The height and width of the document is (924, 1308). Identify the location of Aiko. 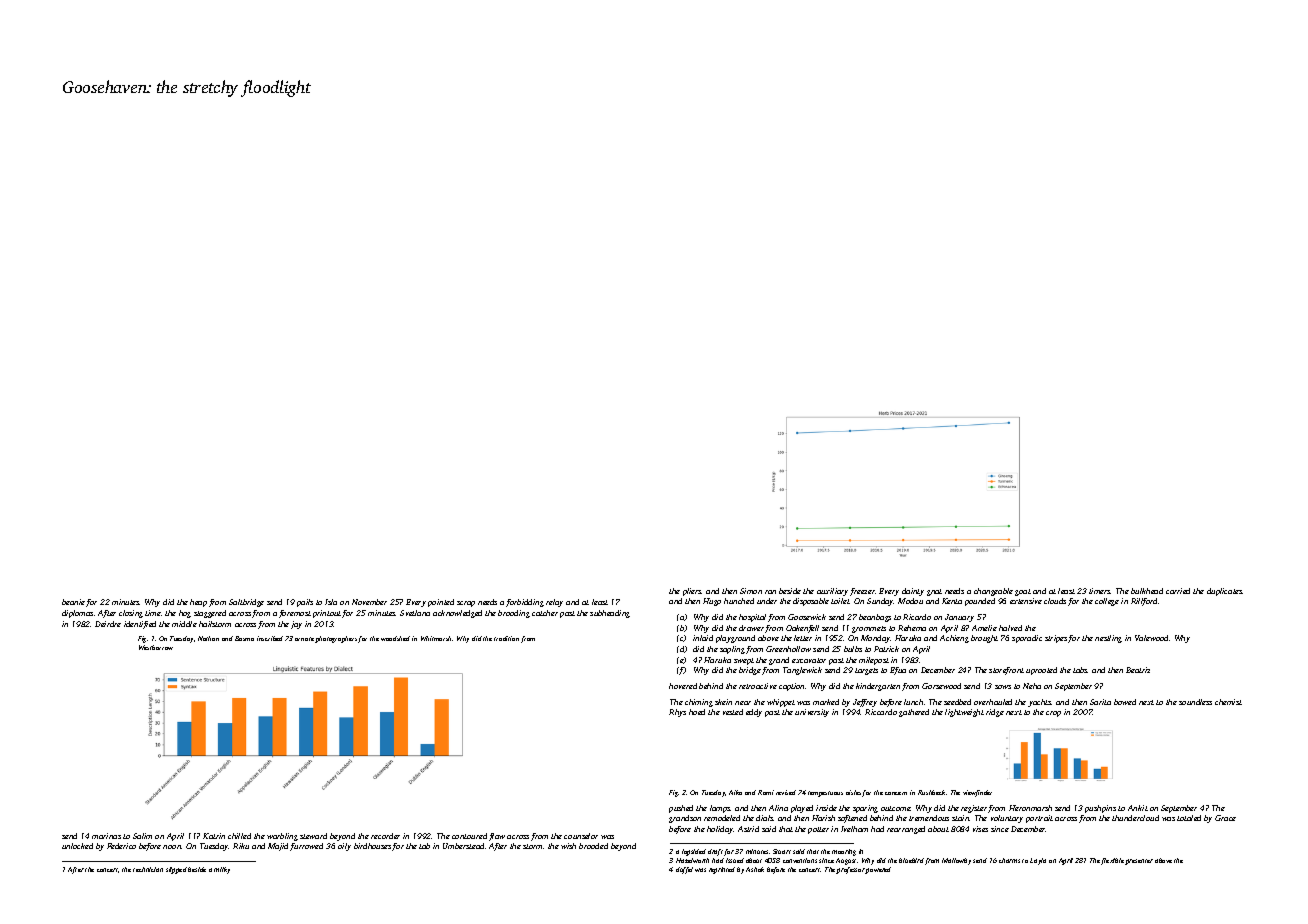
(735, 792).
